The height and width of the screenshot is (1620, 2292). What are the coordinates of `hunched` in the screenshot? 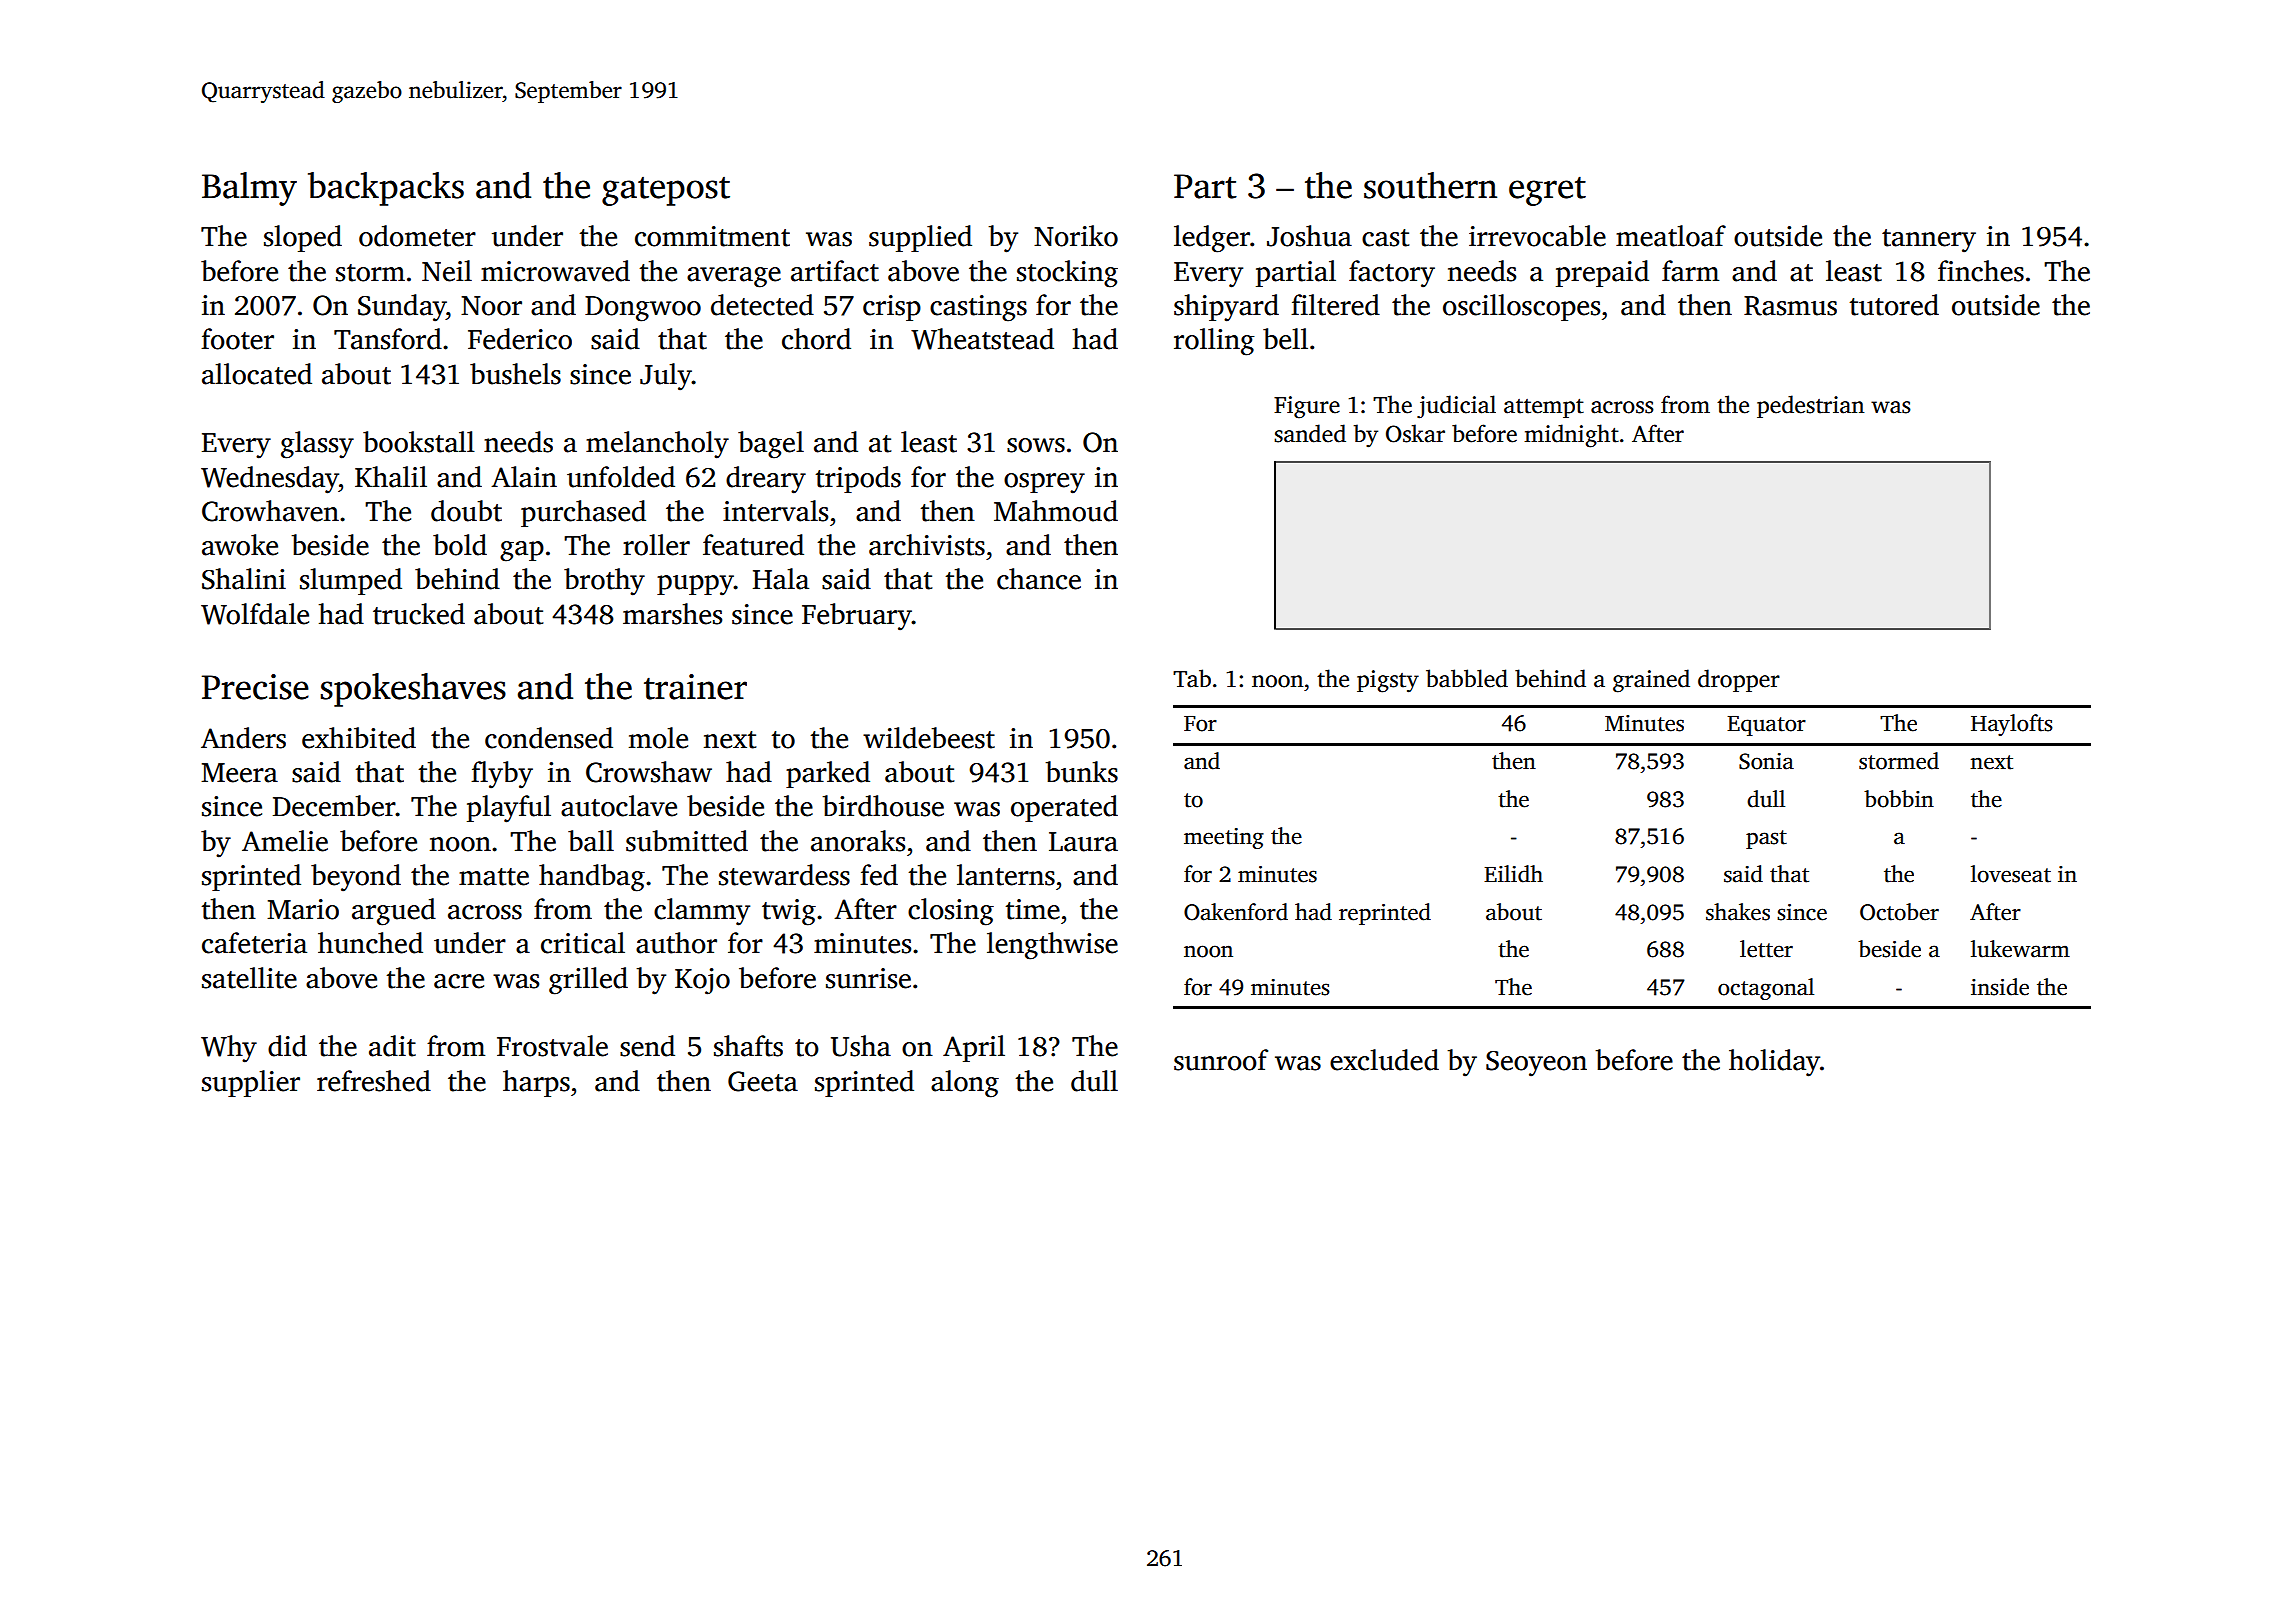 It's located at (370, 943).
